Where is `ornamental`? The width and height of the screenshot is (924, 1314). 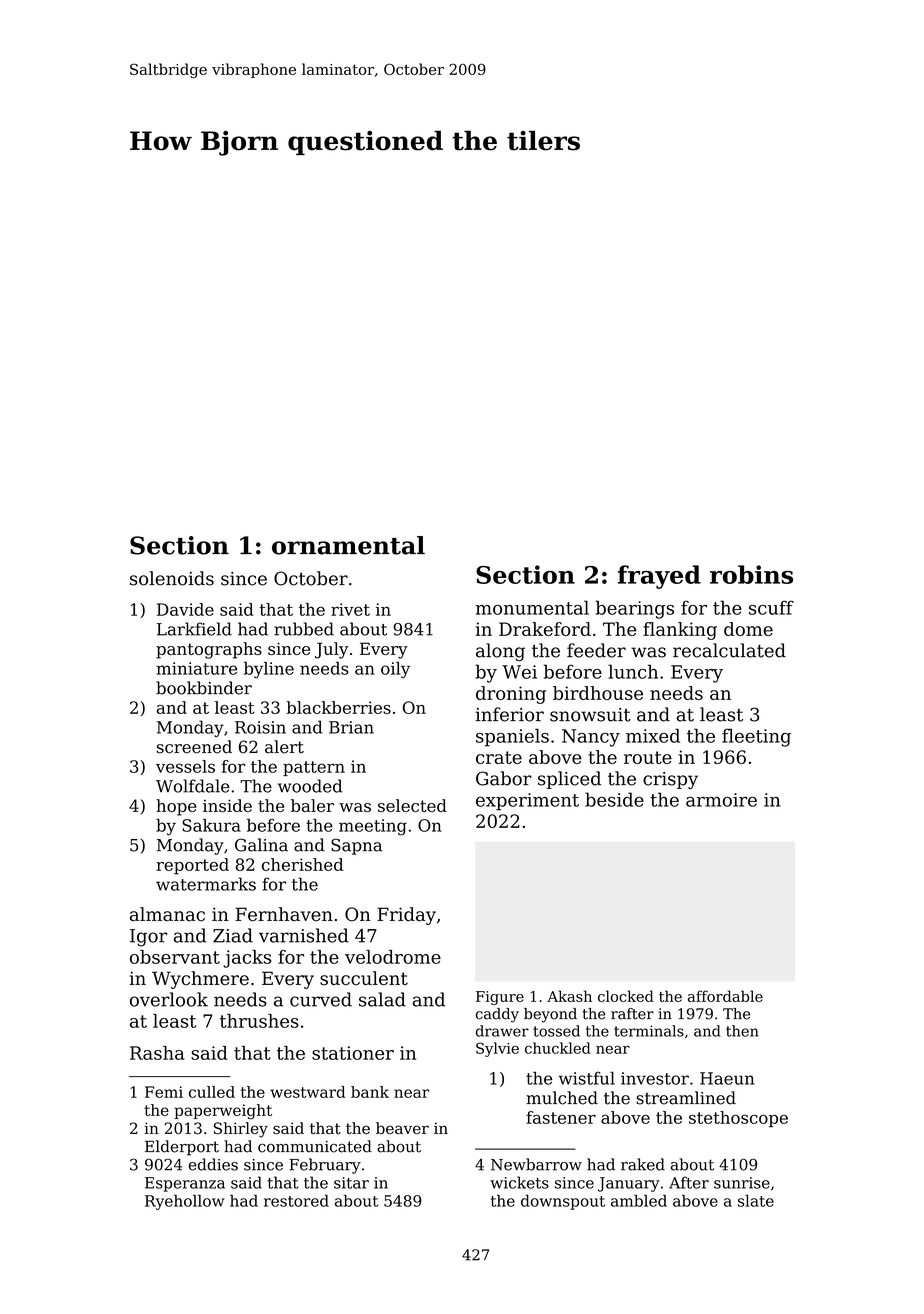
ornamental is located at coordinates (348, 545).
